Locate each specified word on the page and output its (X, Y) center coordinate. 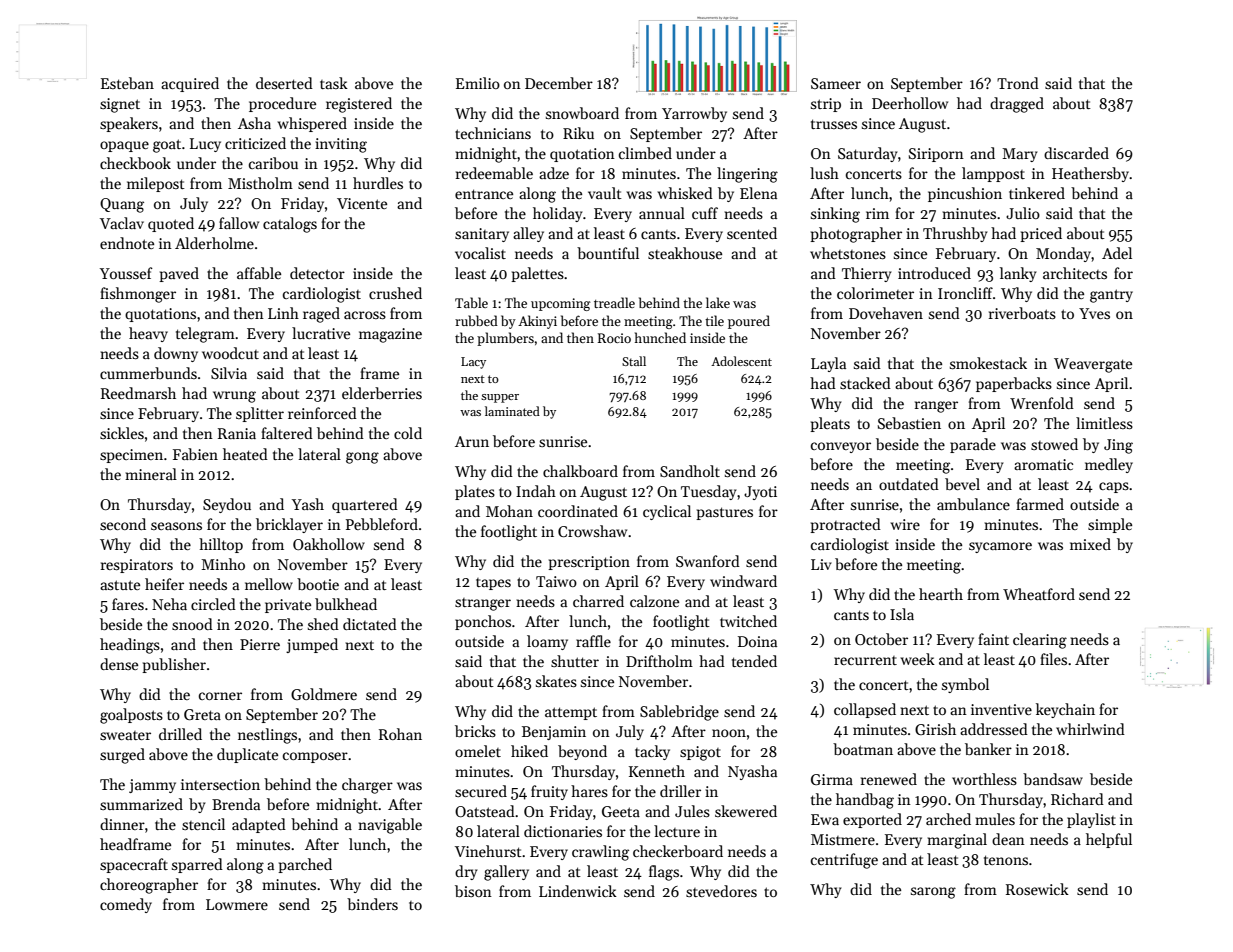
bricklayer (289, 525)
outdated (909, 484)
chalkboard (580, 471)
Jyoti (760, 493)
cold (408, 433)
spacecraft (134, 865)
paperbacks (1014, 384)
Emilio (478, 83)
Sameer (836, 83)
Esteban (127, 83)
